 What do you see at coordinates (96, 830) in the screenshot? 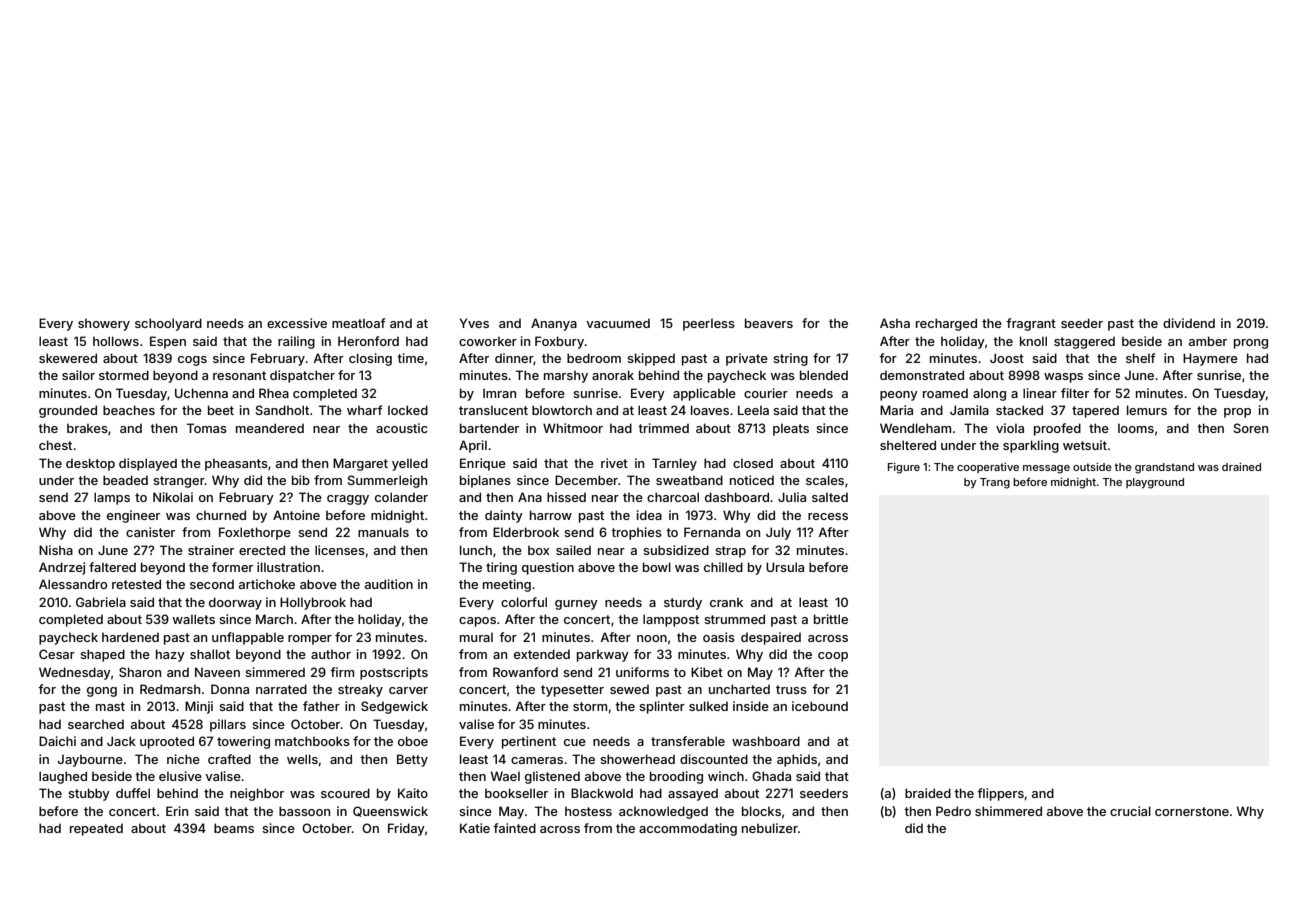
I see `repeated` at bounding box center [96, 830].
